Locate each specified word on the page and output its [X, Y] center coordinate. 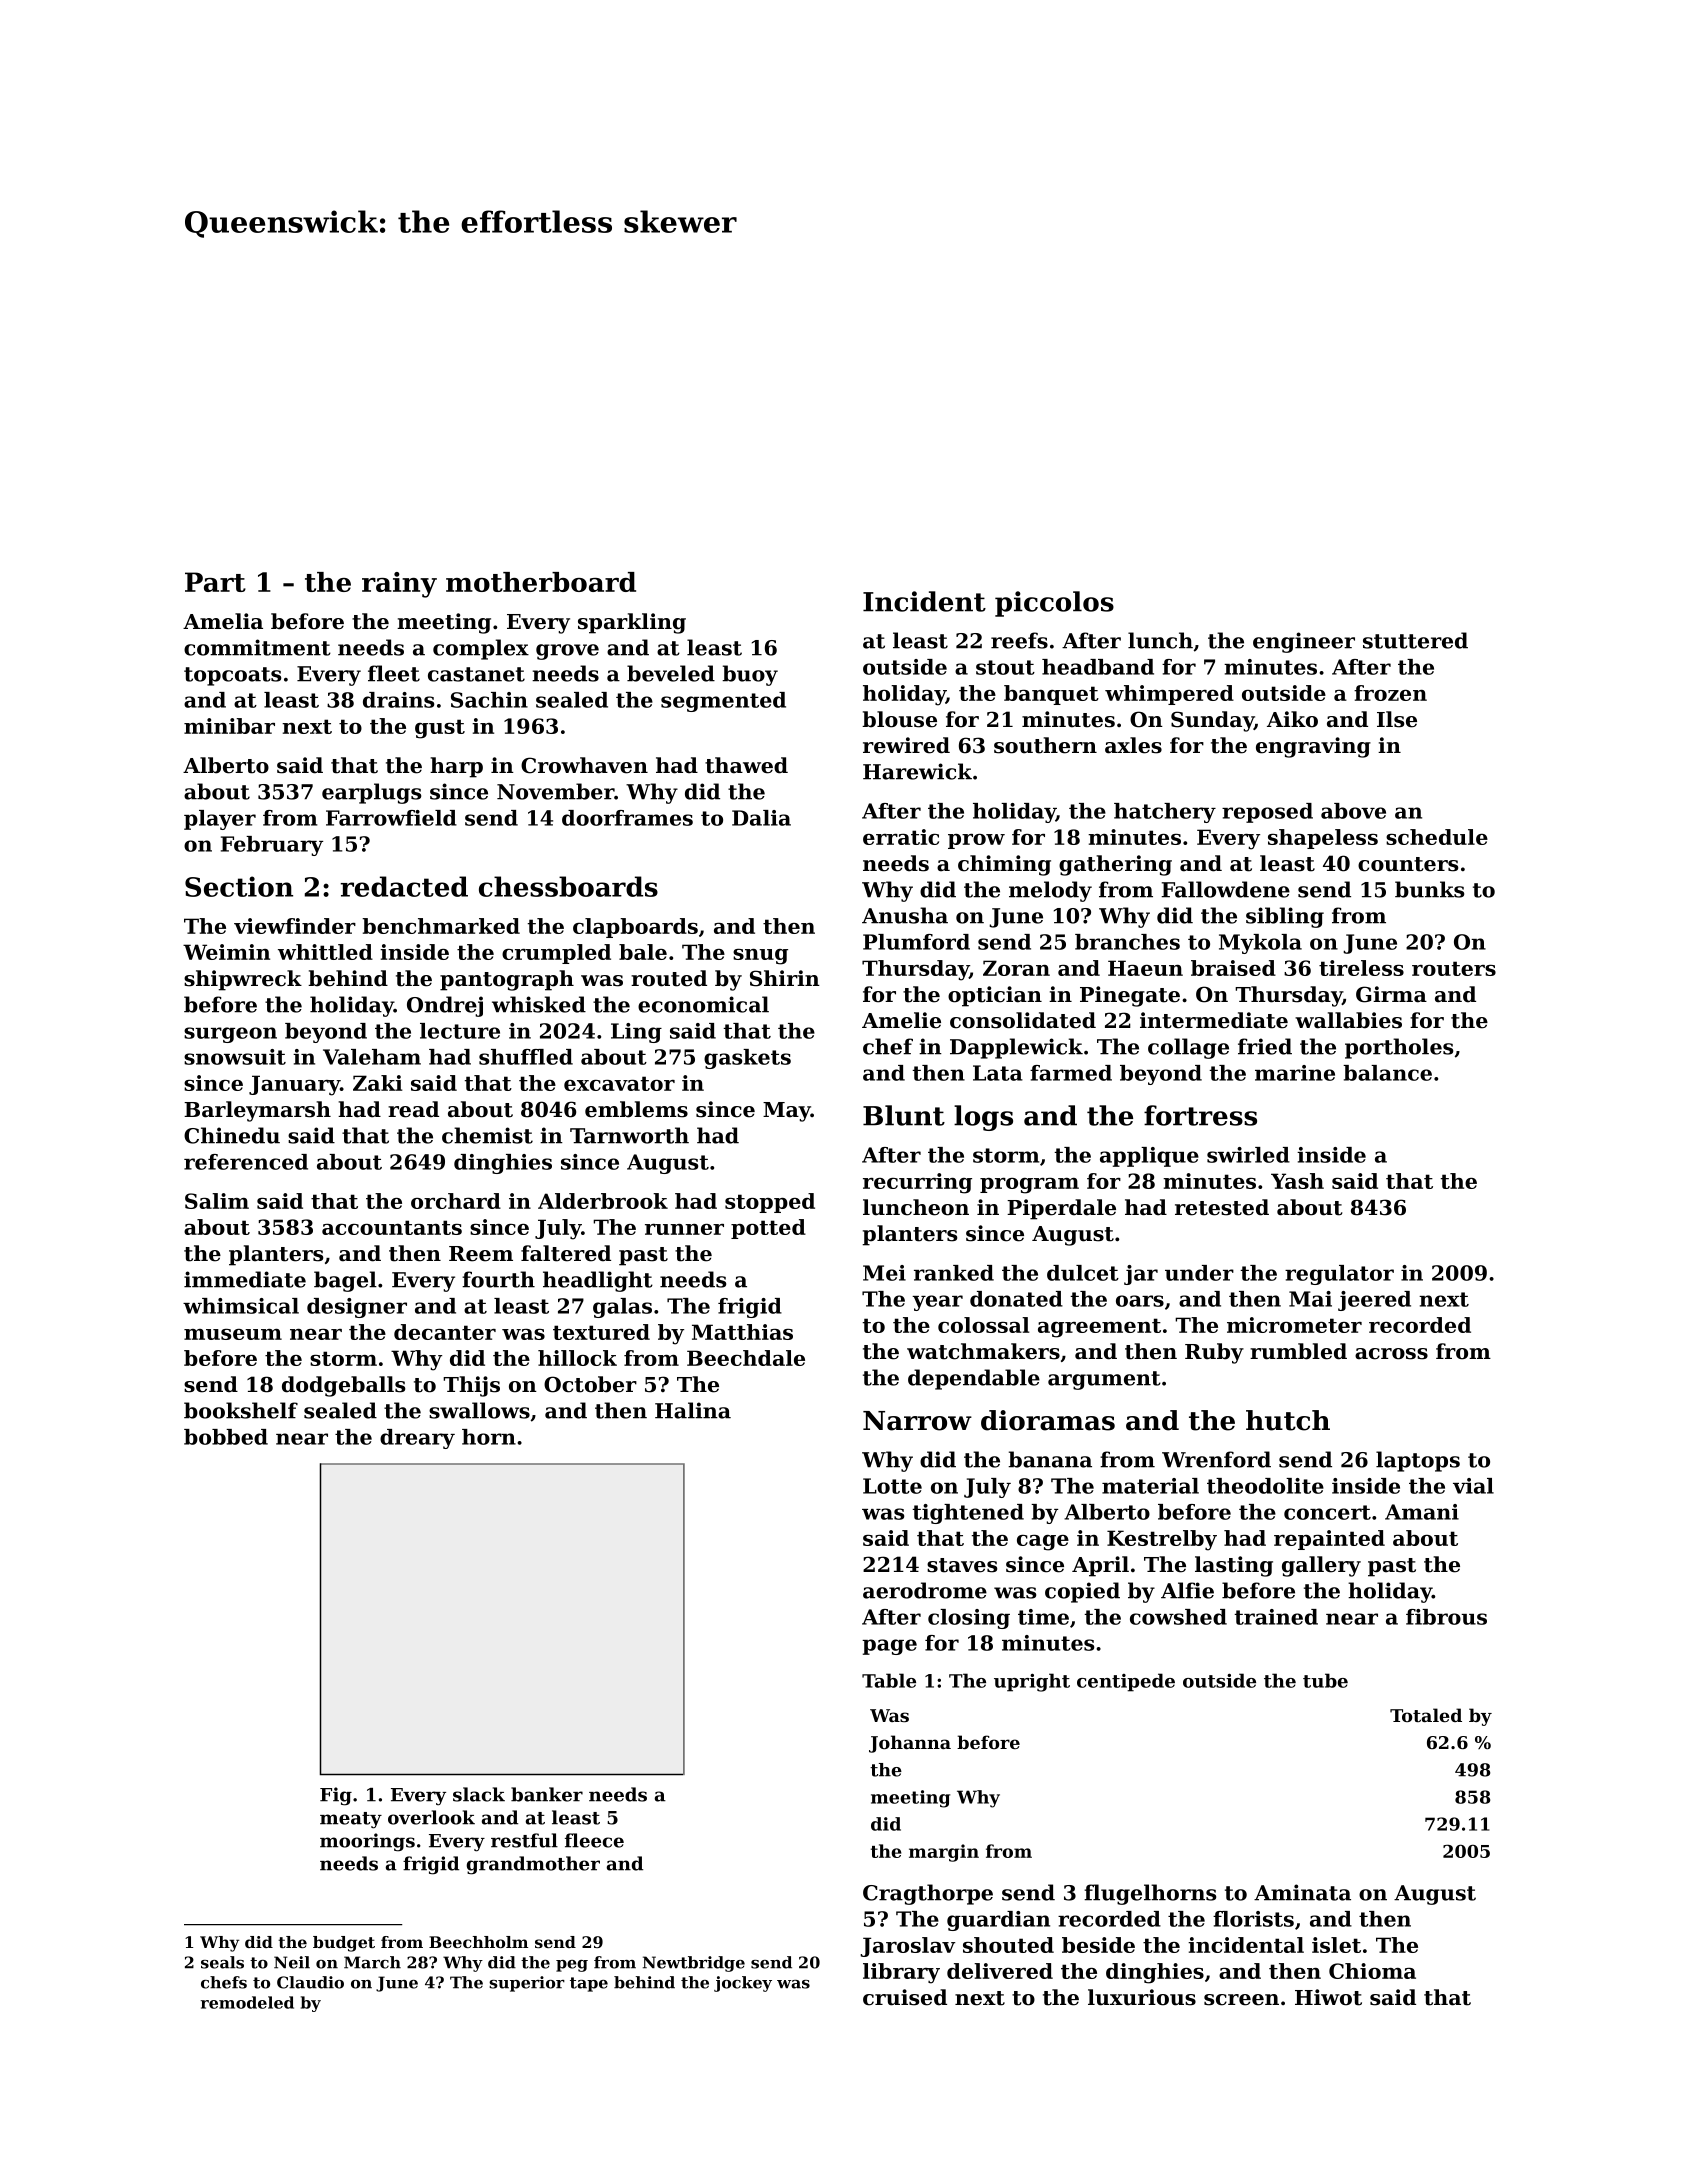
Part [215, 582]
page [889, 1647]
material [1150, 1486]
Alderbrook [603, 1201]
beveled [671, 673]
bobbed [226, 1437]
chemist [487, 1135]
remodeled [247, 2002]
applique [1149, 1157]
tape [589, 1984]
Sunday [1212, 721]
